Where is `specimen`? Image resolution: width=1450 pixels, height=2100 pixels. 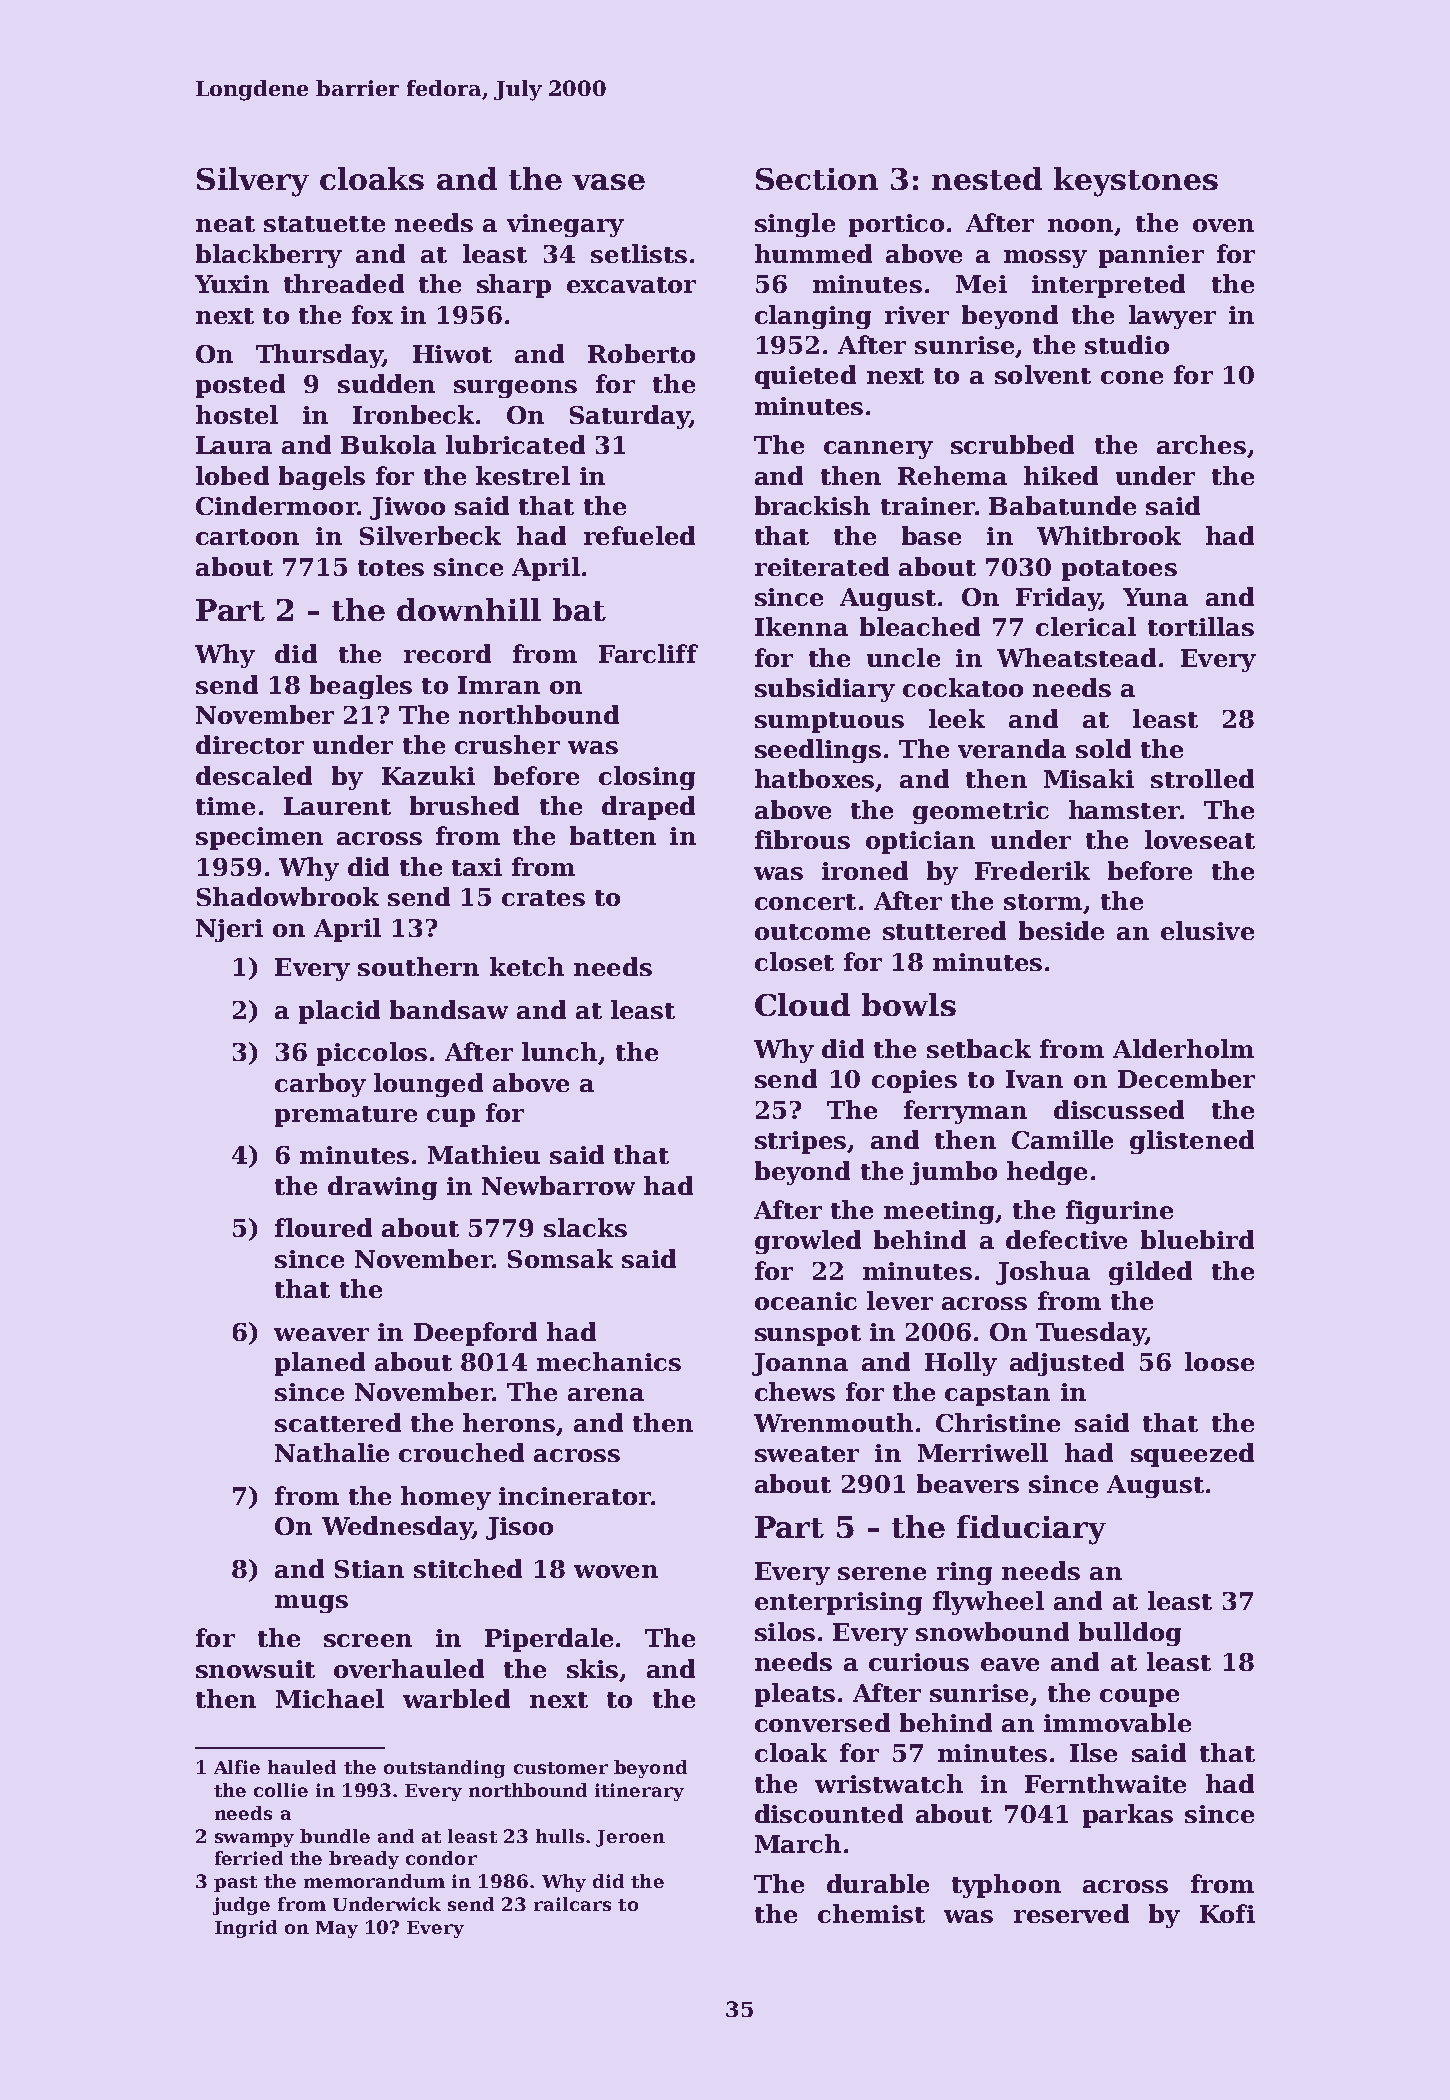
specimen is located at coordinates (259, 838).
